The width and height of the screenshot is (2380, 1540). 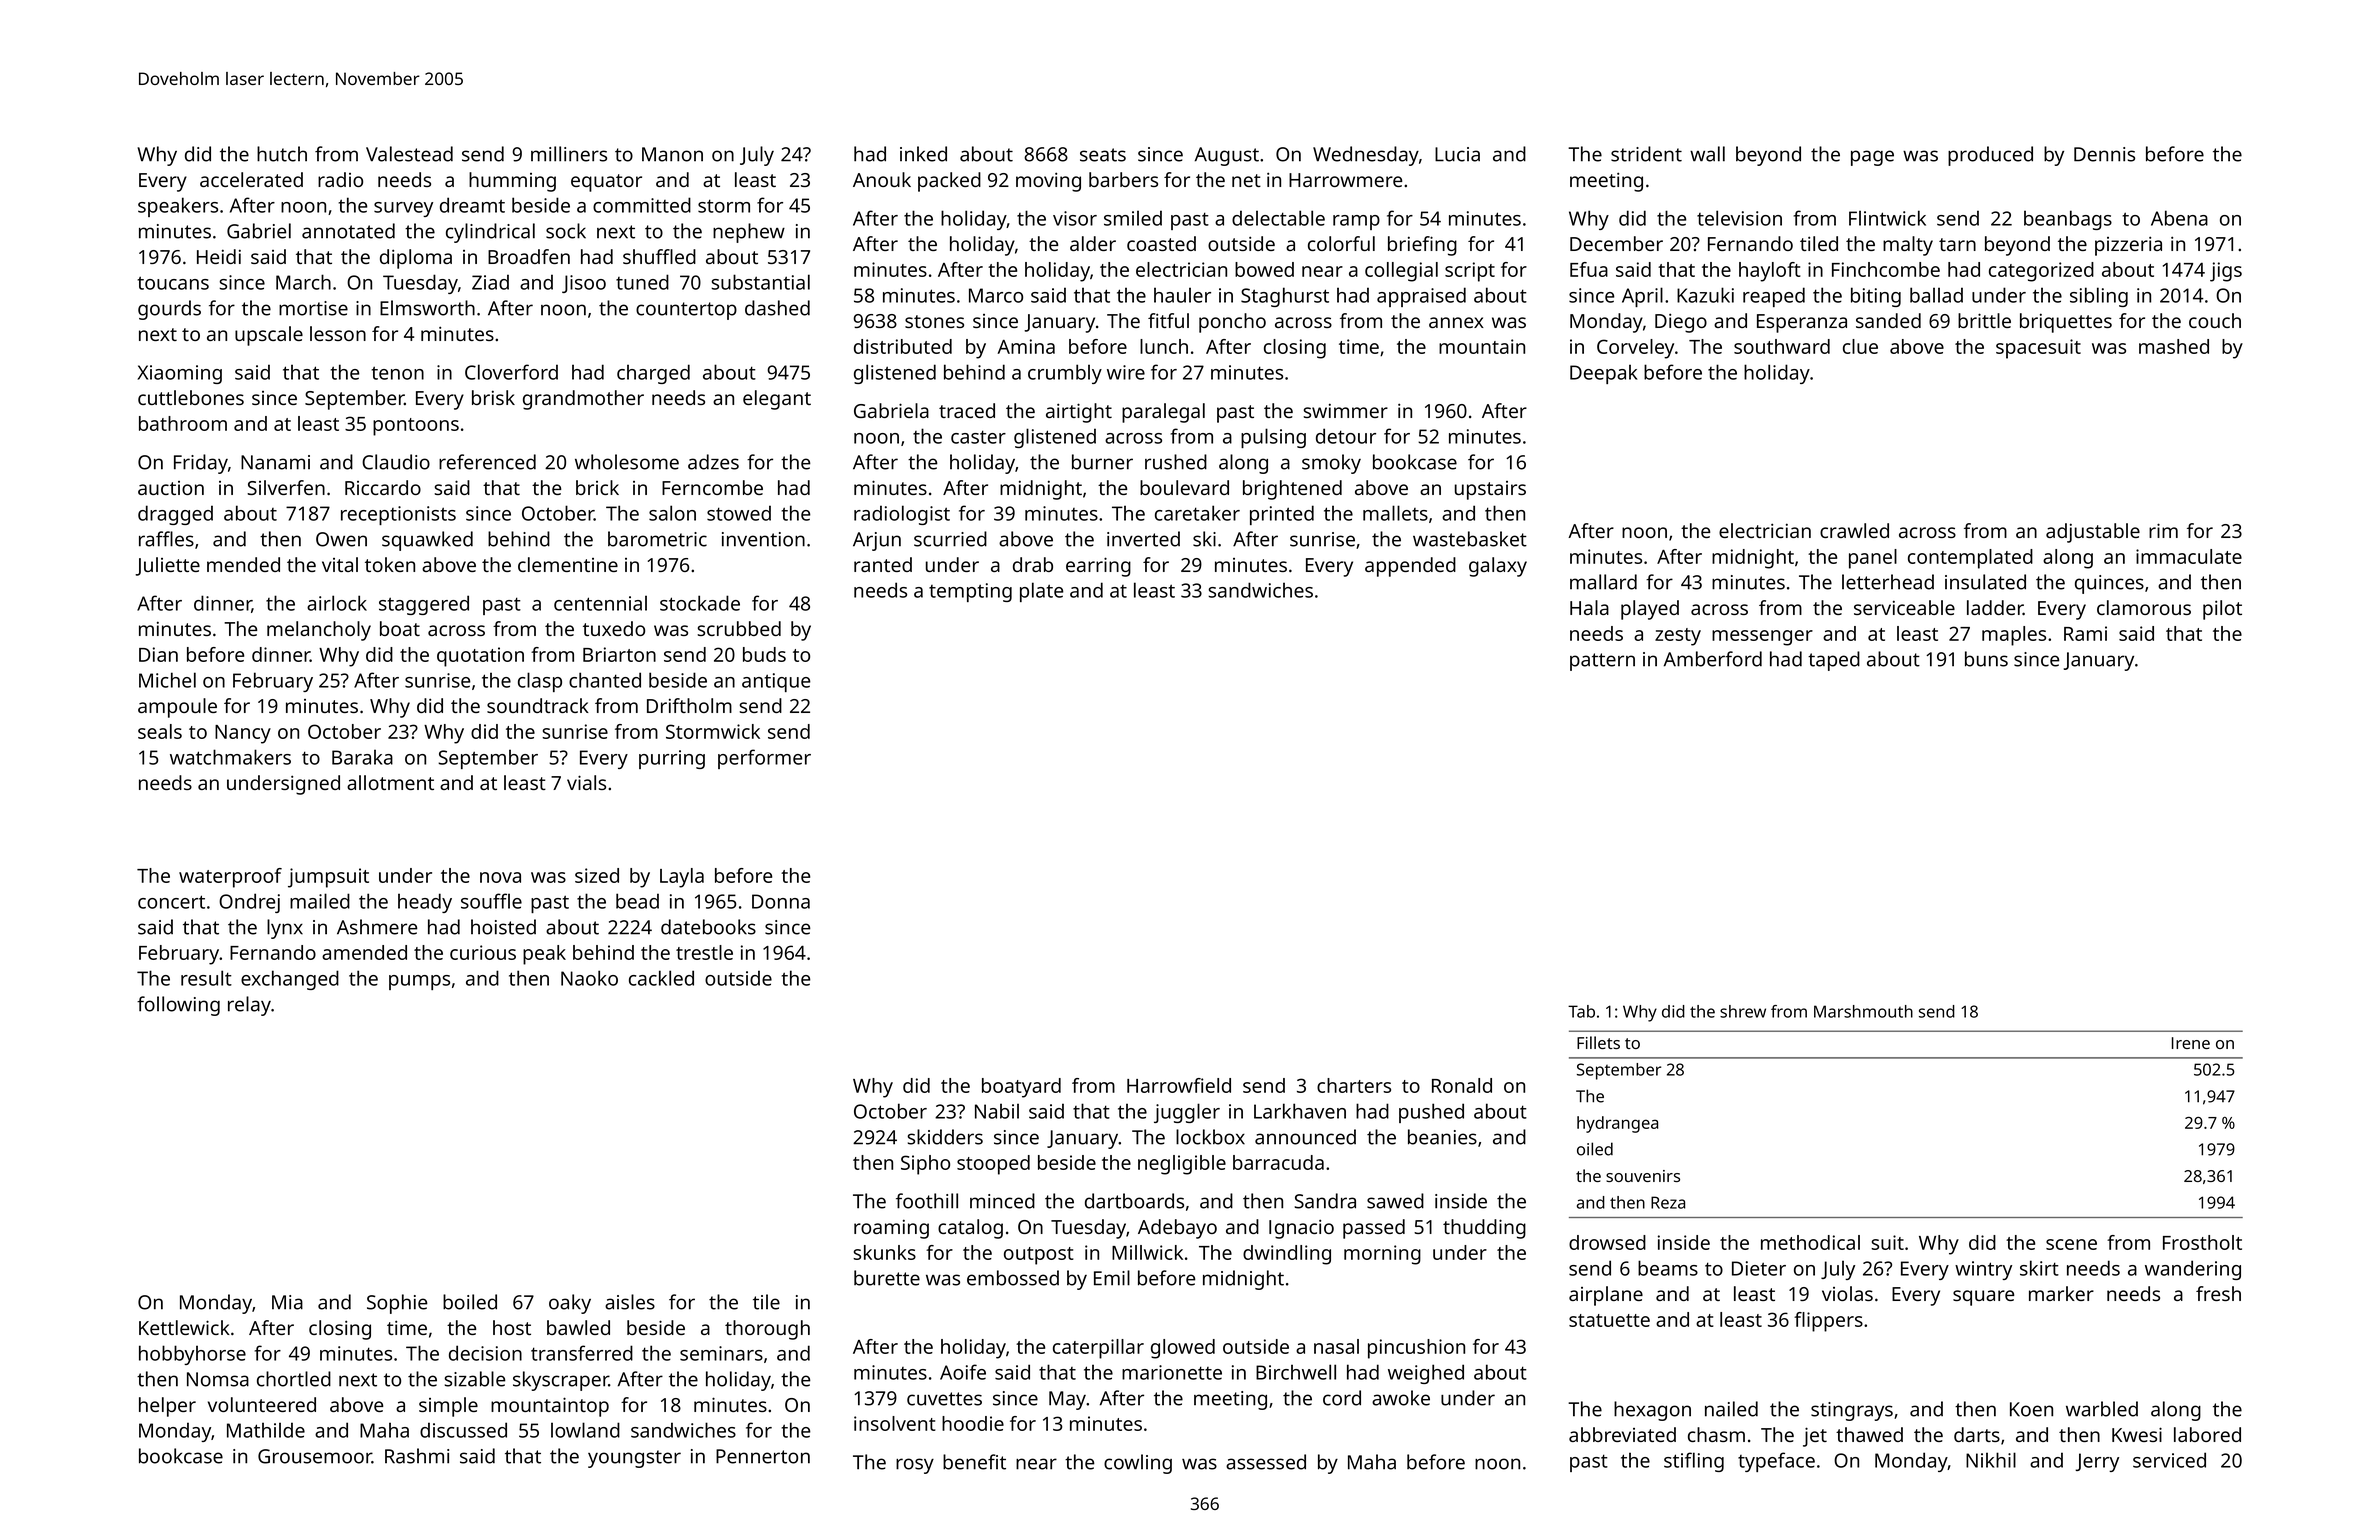 I want to click on nasal, so click(x=1336, y=1346).
